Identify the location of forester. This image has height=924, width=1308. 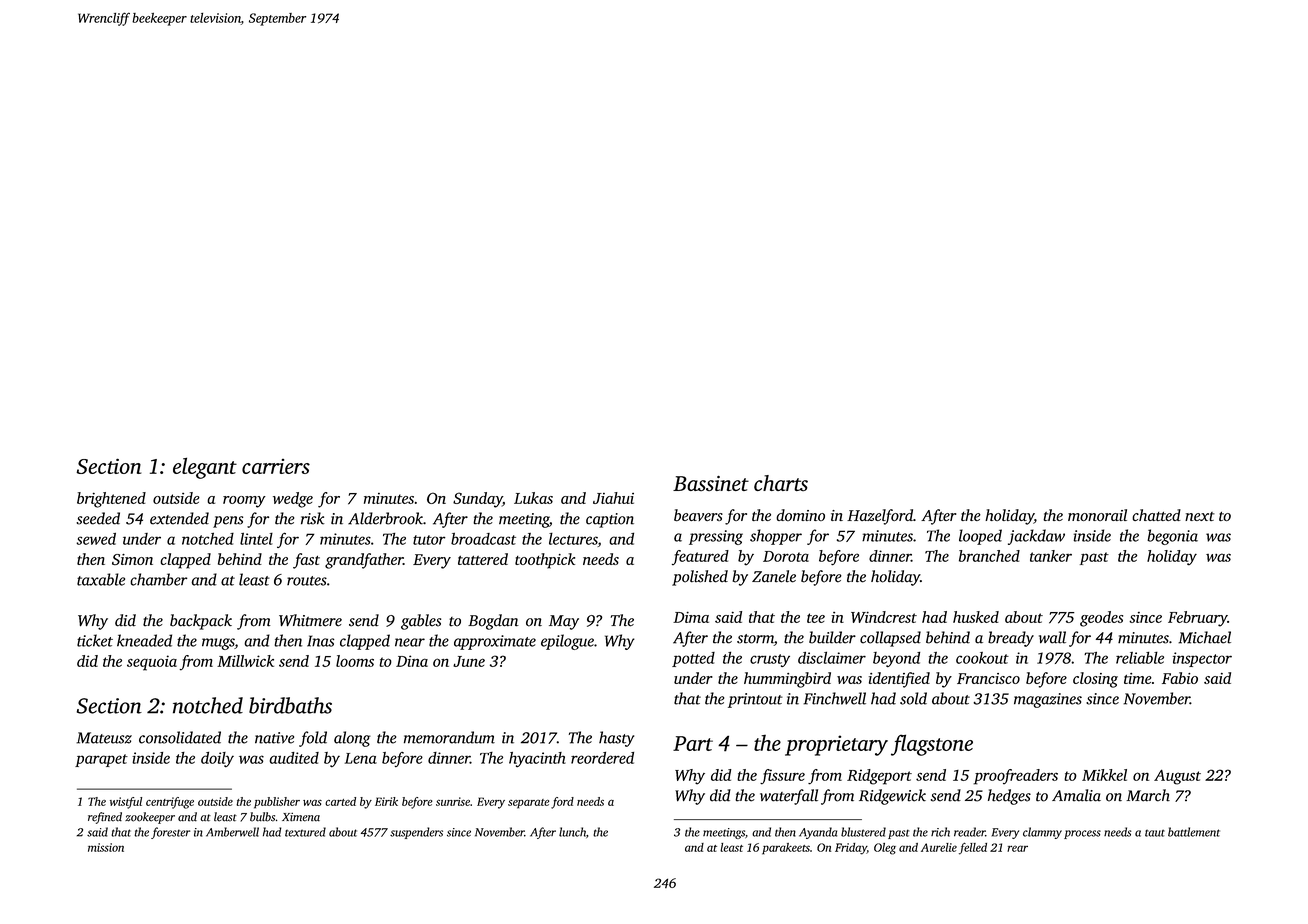
(170, 833).
